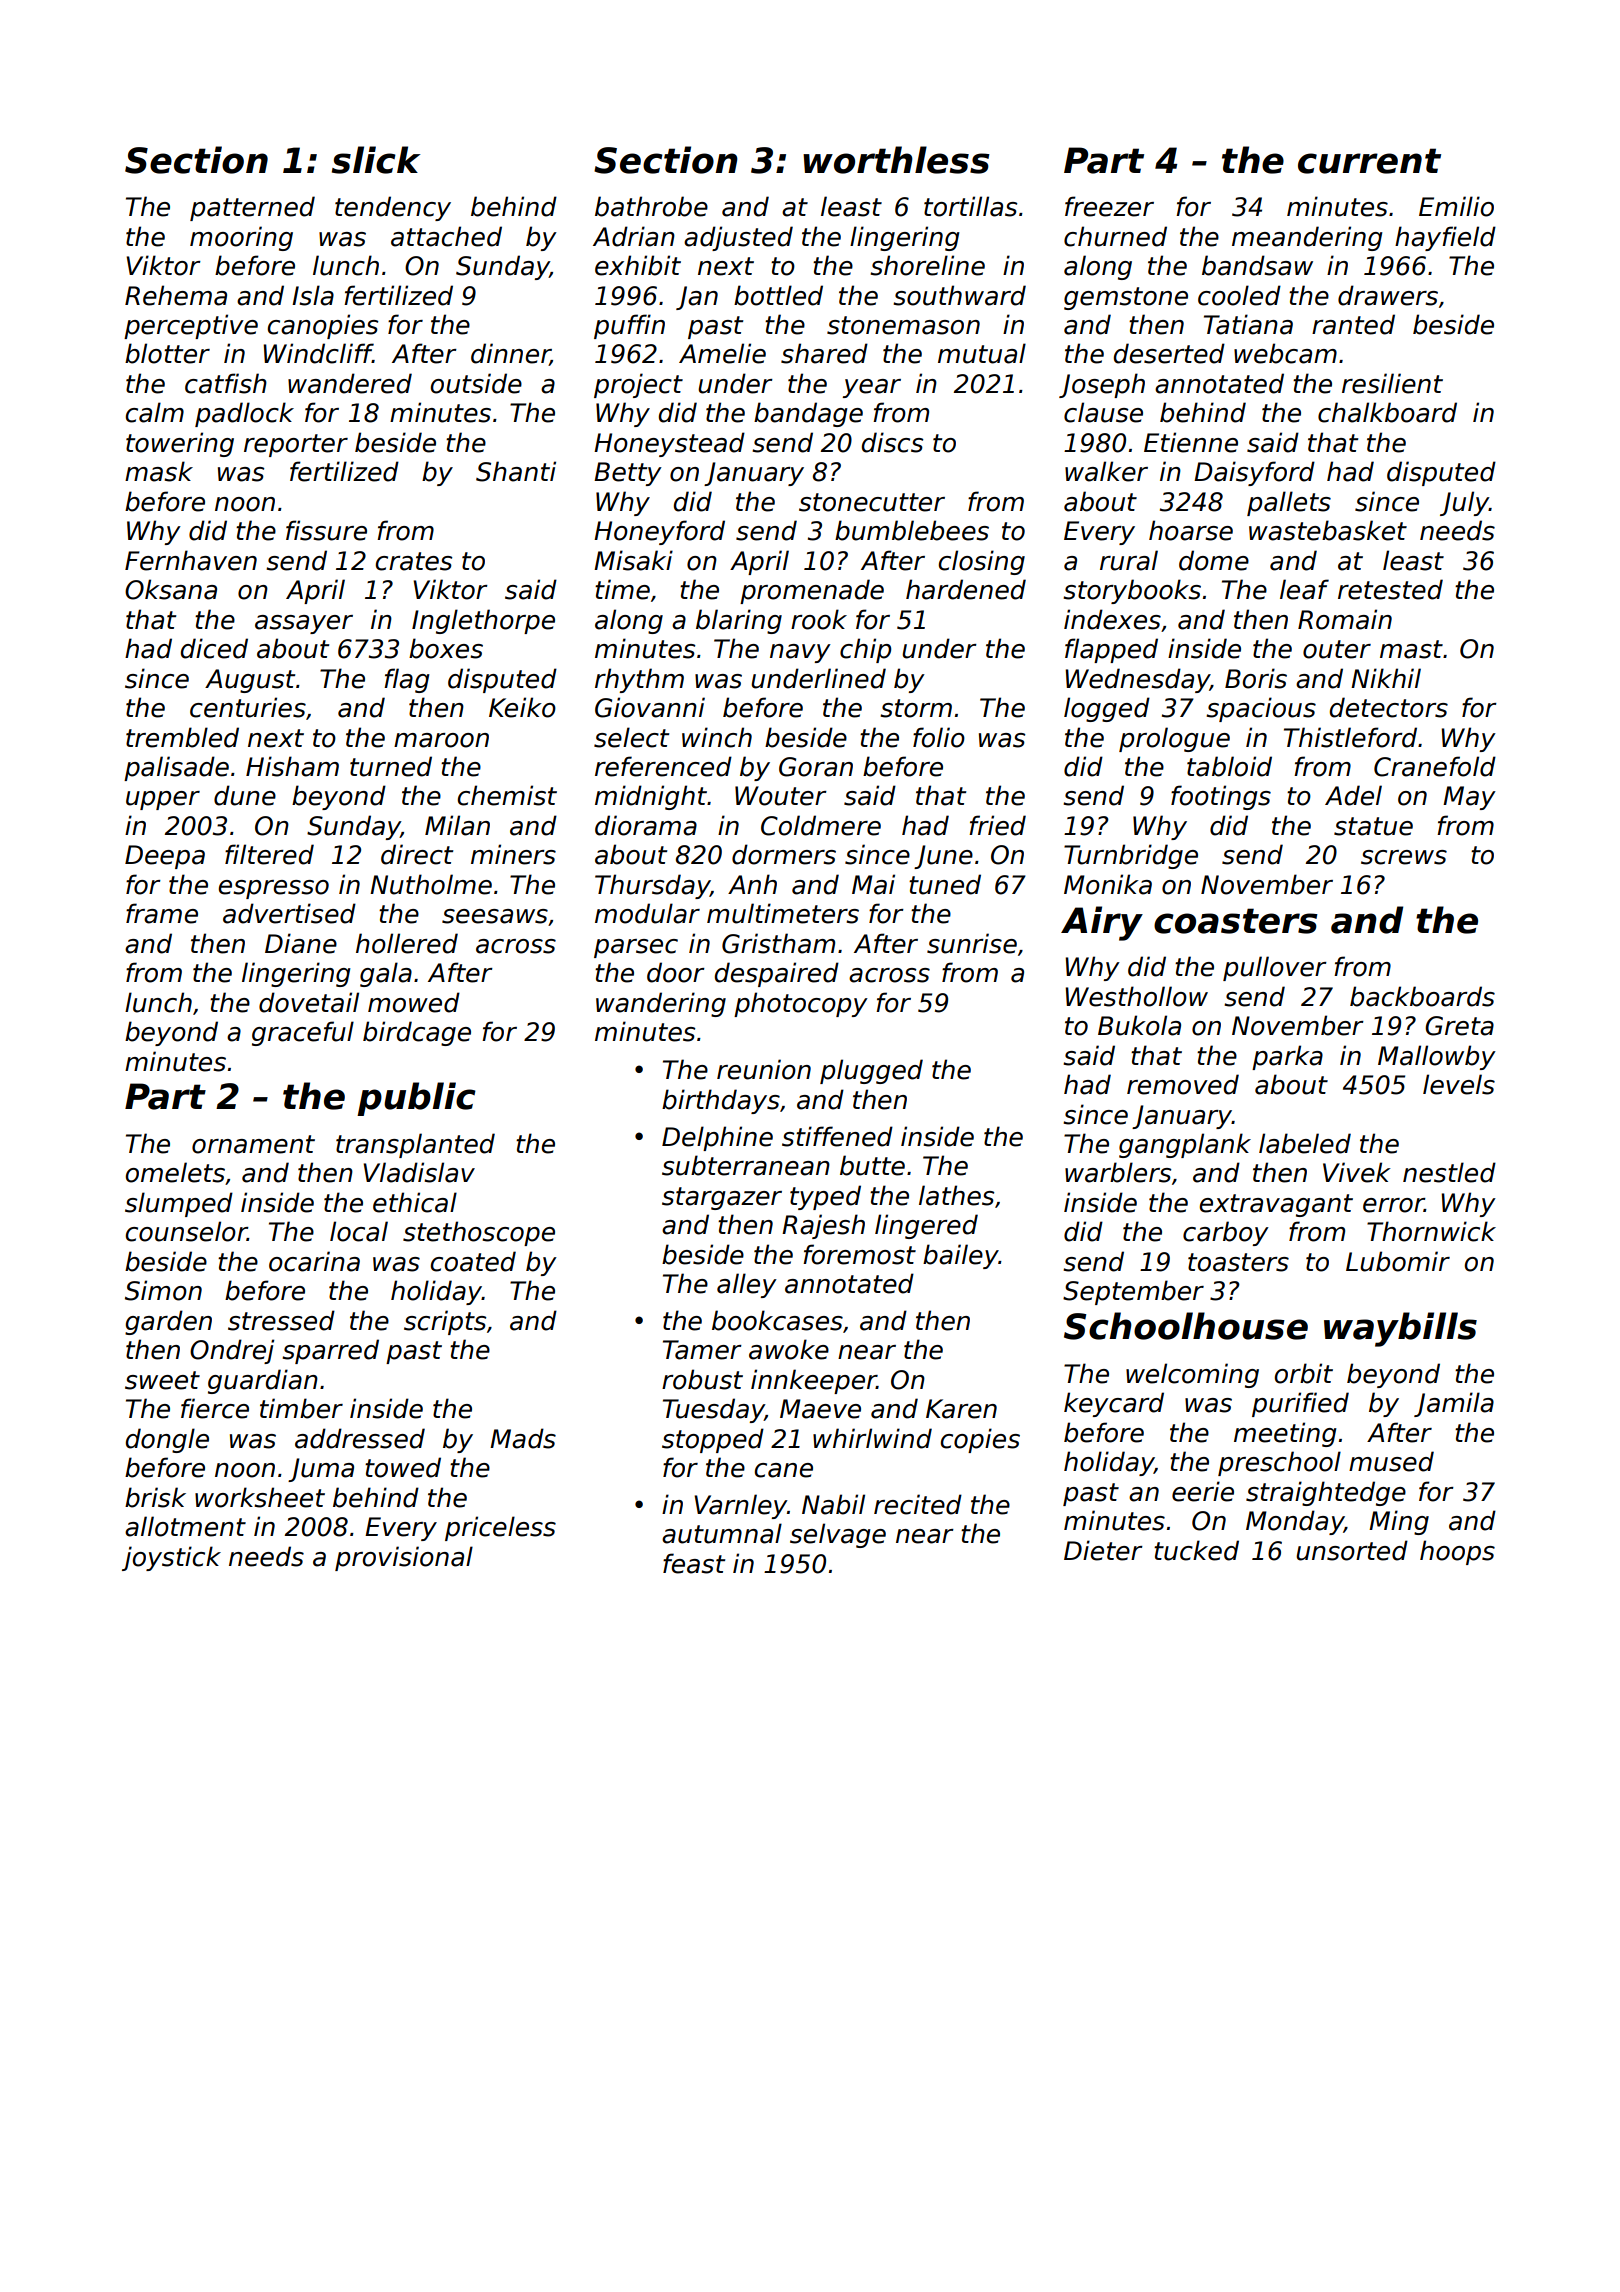 This screenshot has height=2292, width=1620. Describe the element at coordinates (1387, 412) in the screenshot. I see `chalkboard` at that location.
